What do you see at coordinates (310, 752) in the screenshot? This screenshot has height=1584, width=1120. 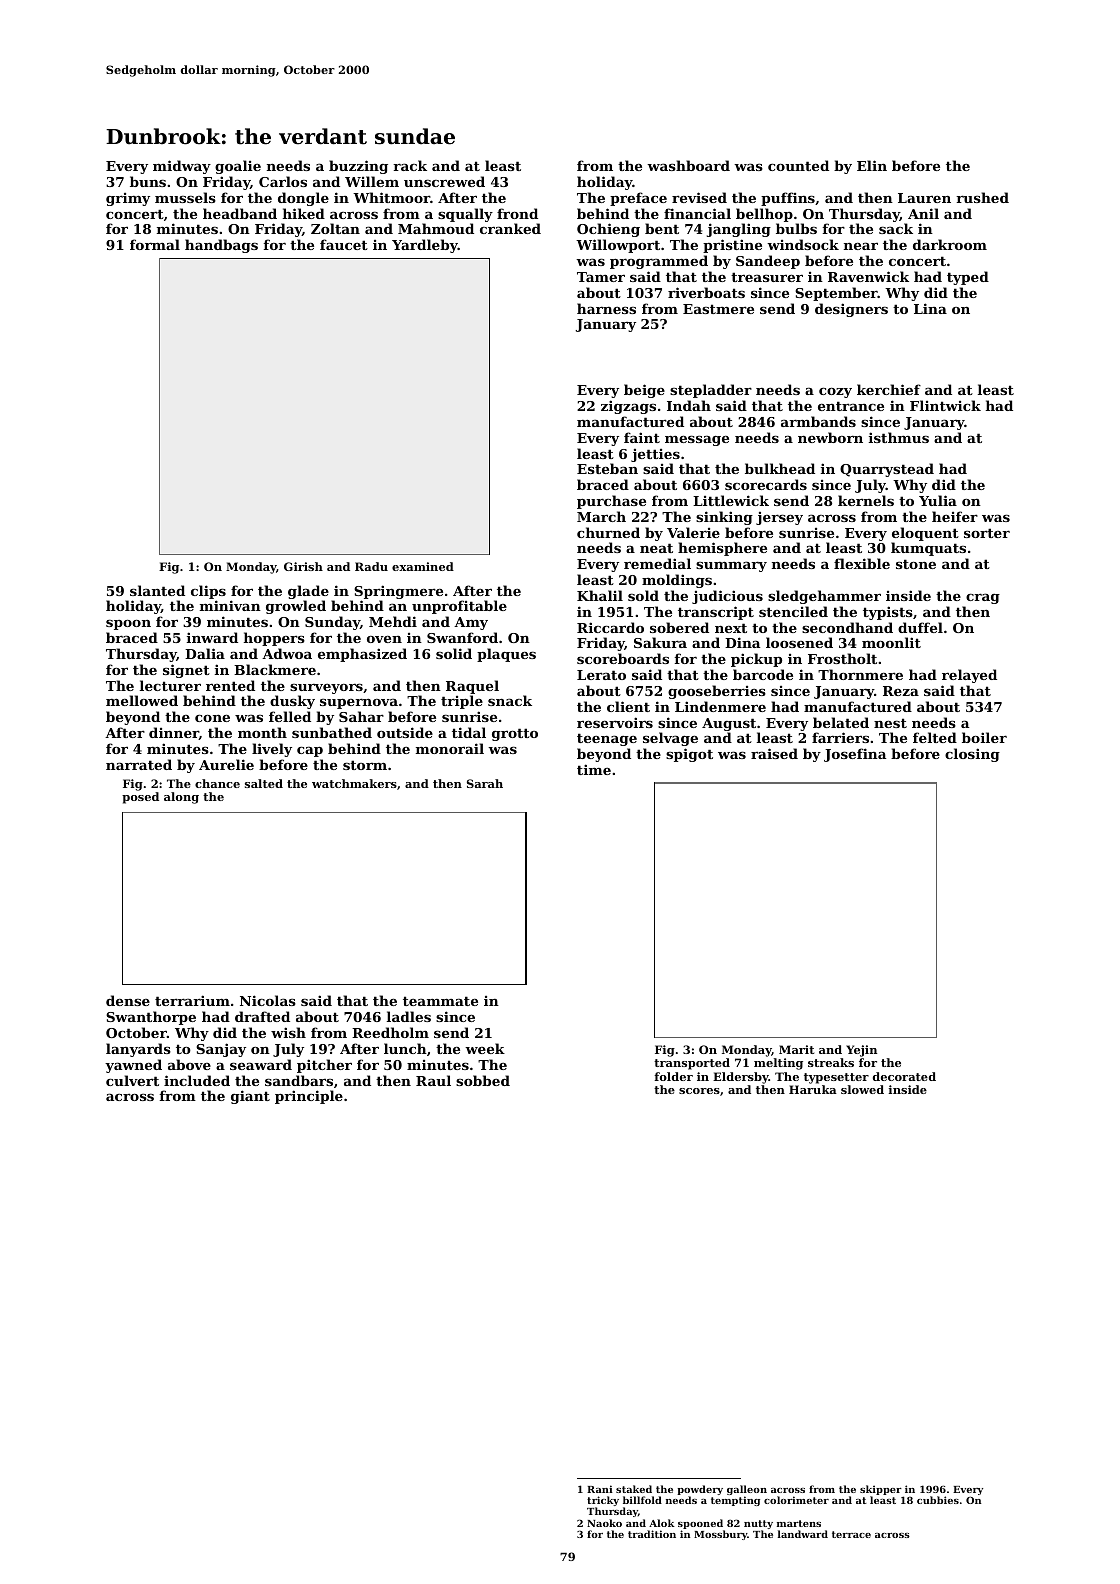 I see `cap` at bounding box center [310, 752].
